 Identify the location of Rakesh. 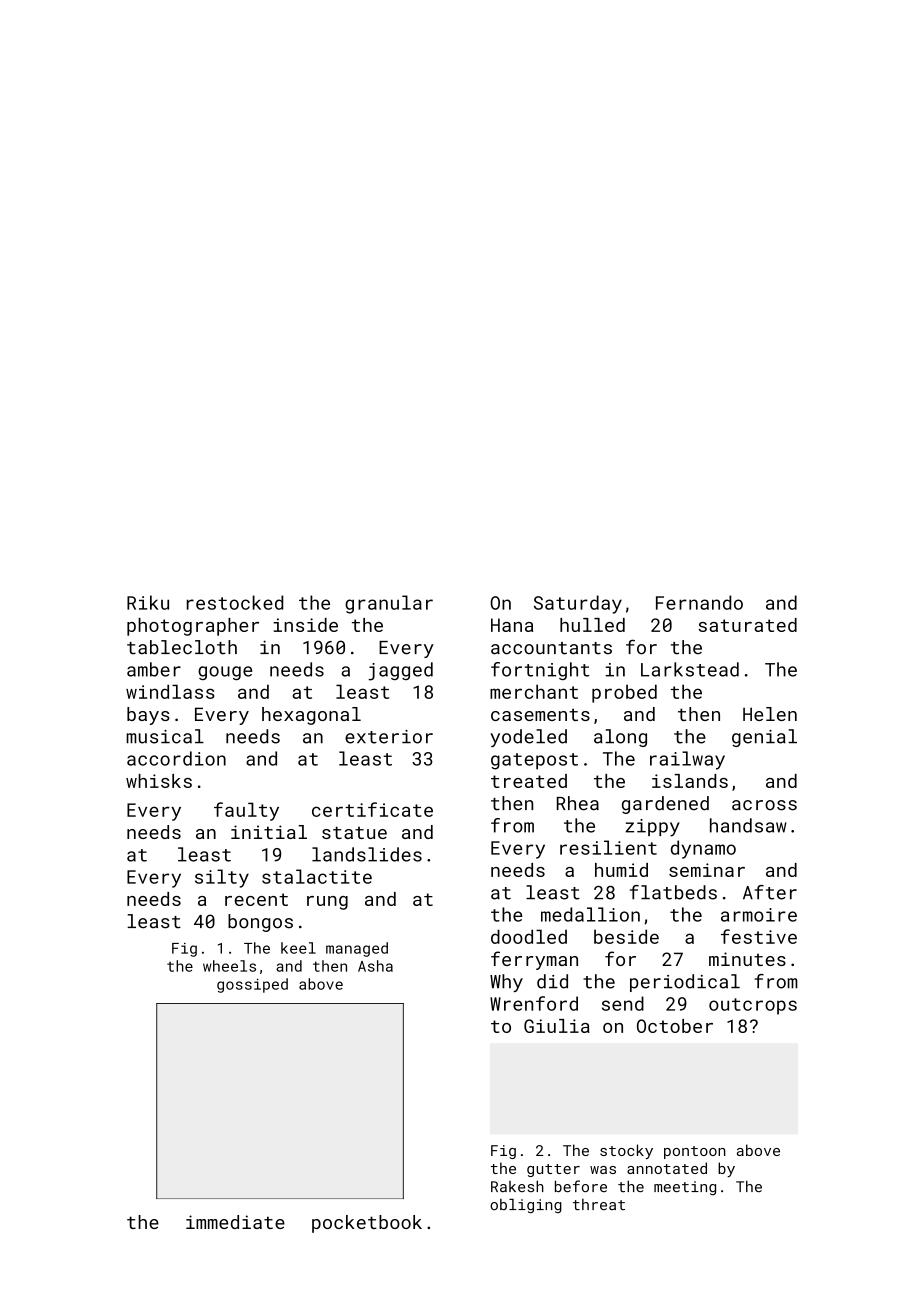
(517, 1186).
